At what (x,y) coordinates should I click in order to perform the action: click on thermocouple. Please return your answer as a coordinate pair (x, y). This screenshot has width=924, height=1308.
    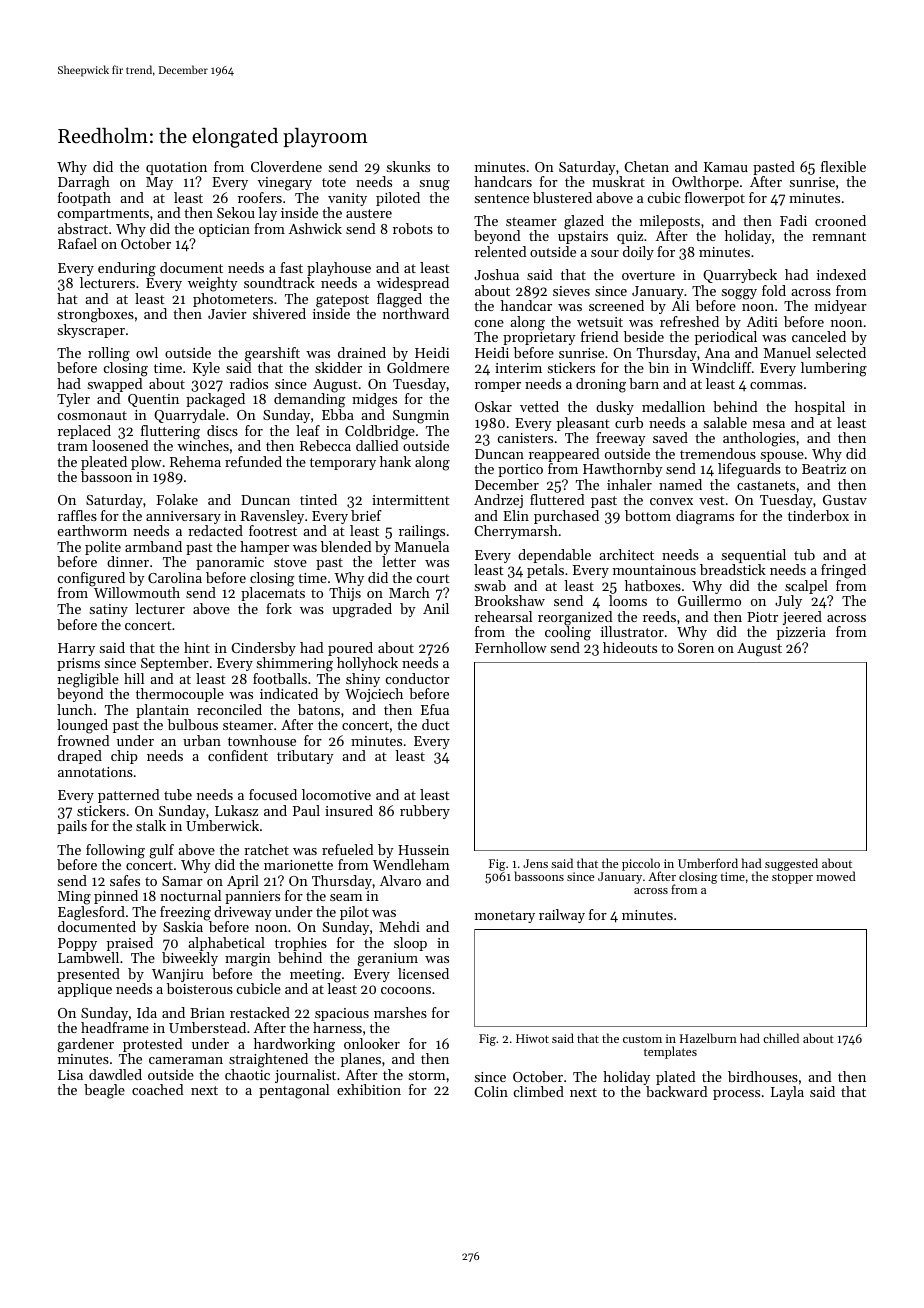
    Looking at the image, I should click on (180, 695).
